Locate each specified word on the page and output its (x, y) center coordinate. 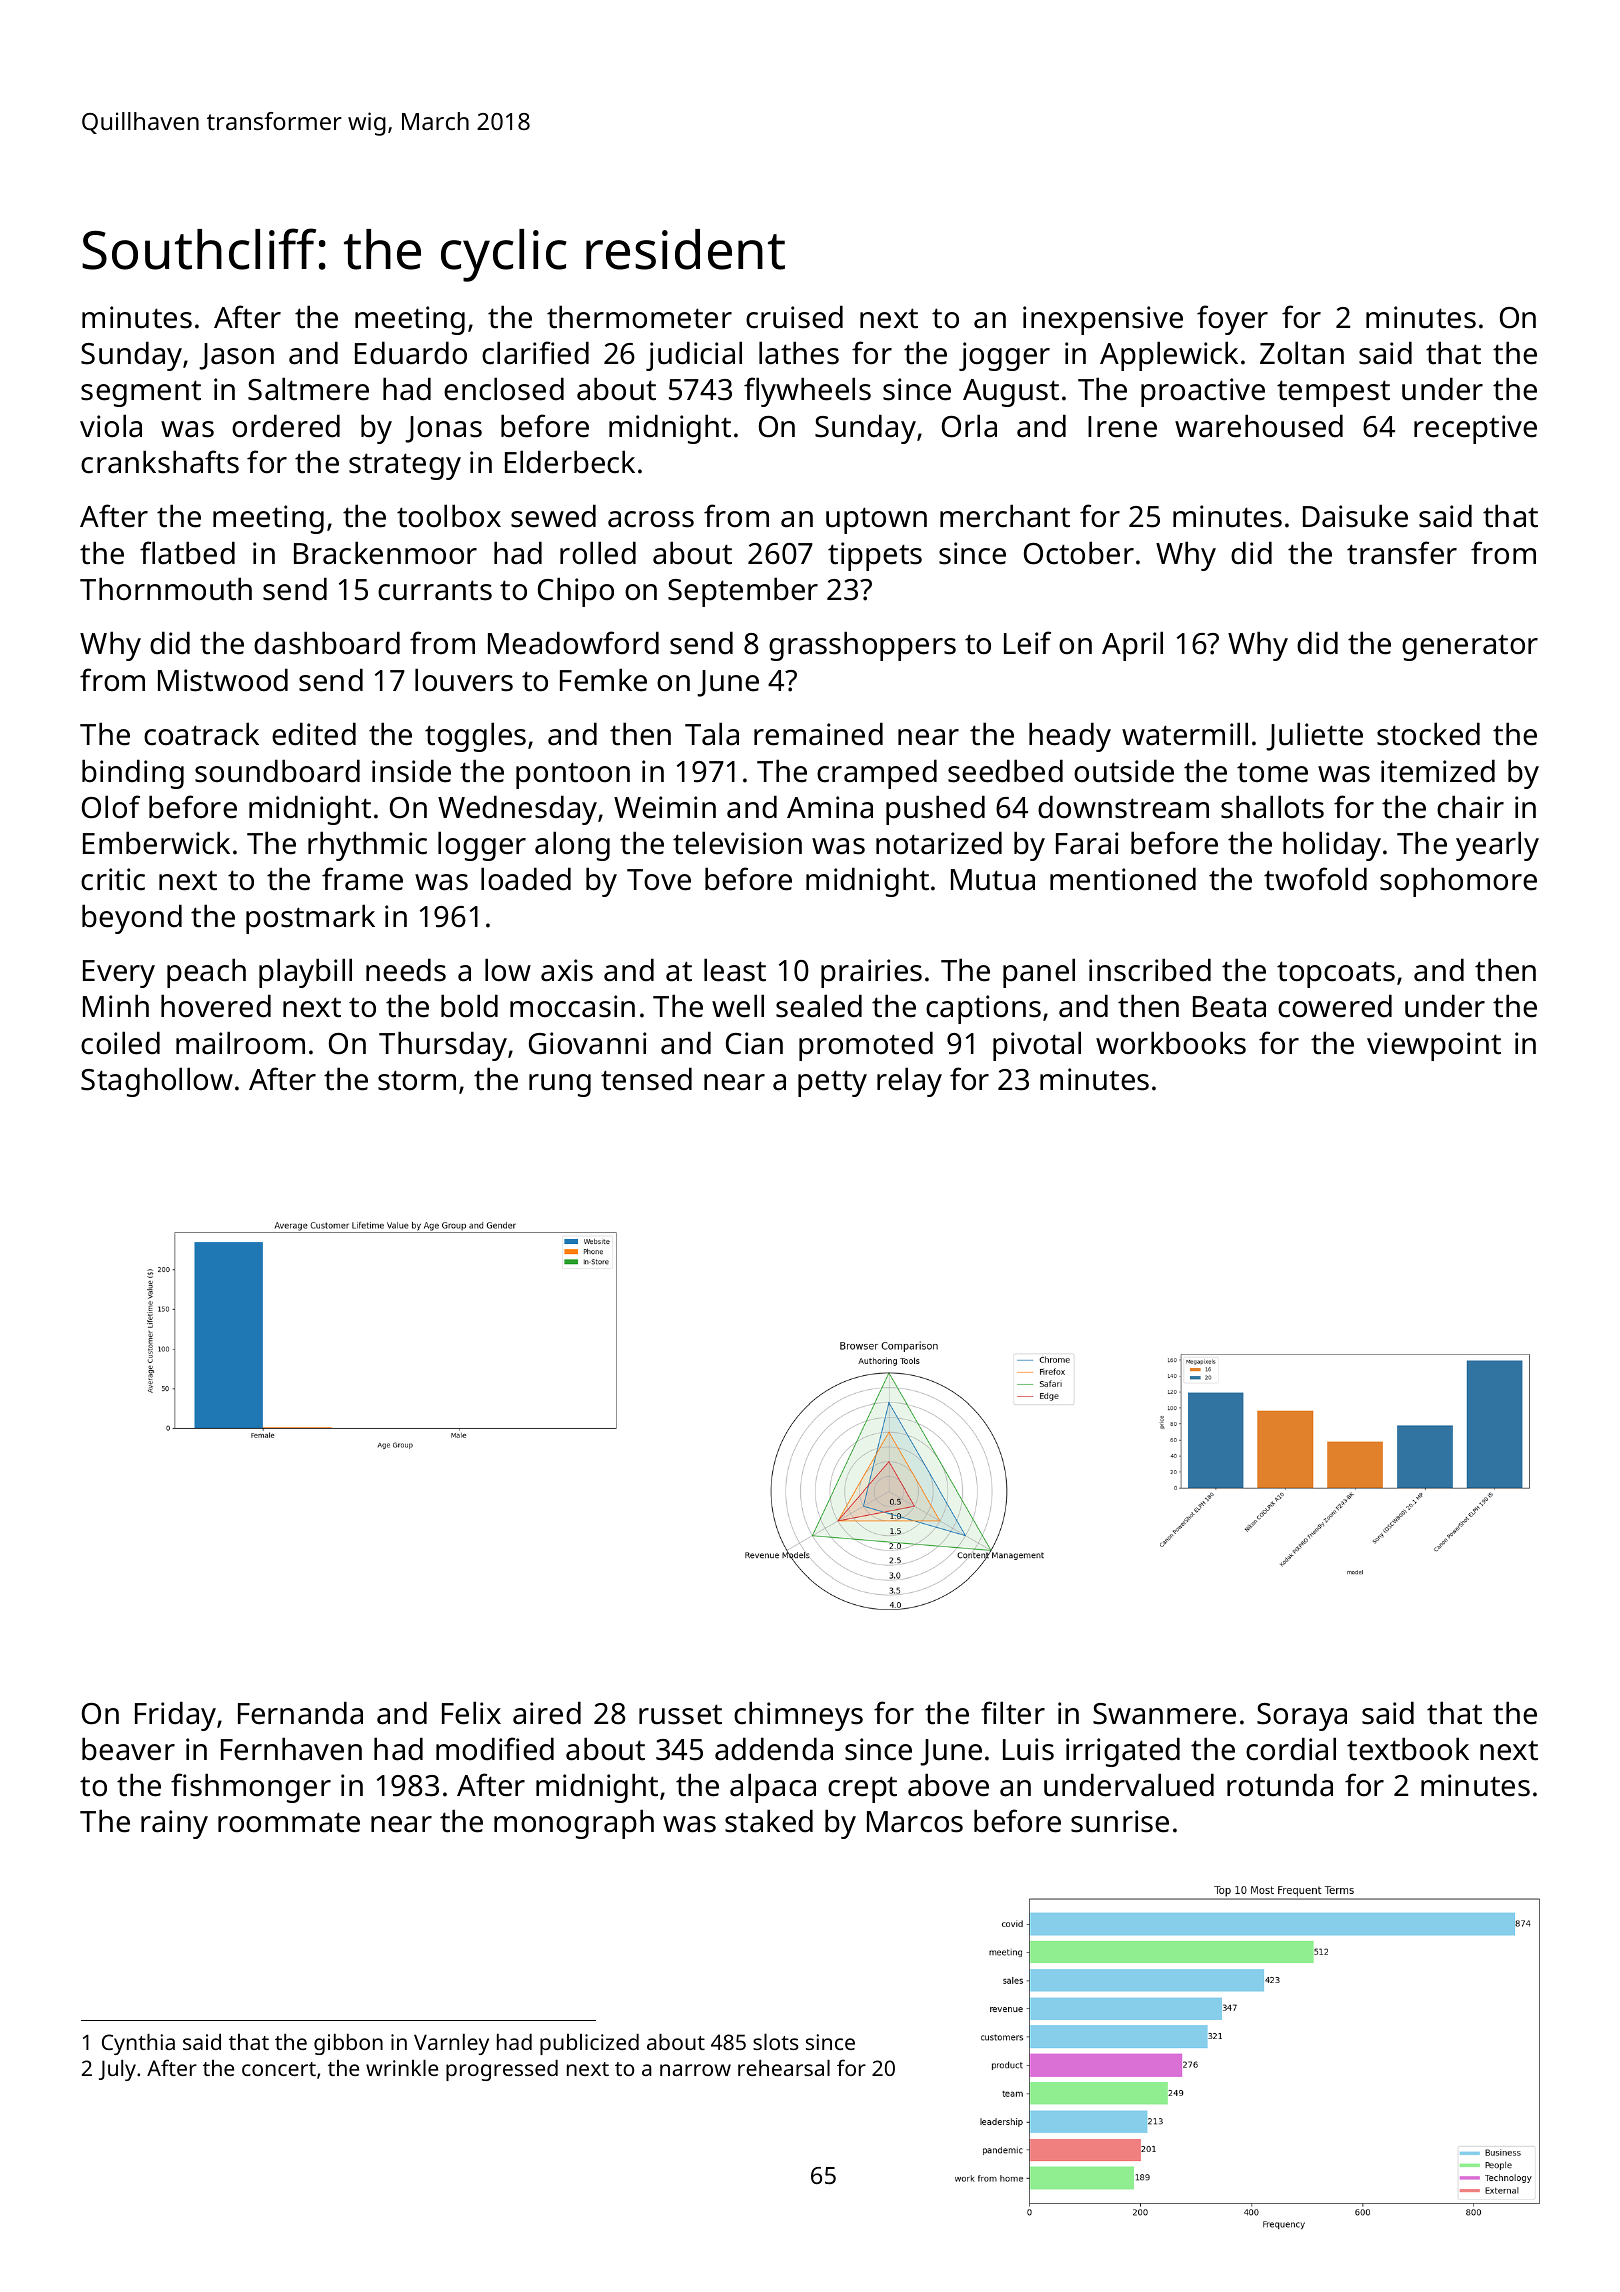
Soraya (1302, 1717)
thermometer (639, 317)
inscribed (1150, 970)
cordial (1291, 1749)
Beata (1229, 1007)
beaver (128, 1749)
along (572, 846)
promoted (866, 1046)
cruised (794, 317)
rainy (174, 1824)
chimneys (798, 1716)
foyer (1232, 320)
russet (680, 1714)
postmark (310, 919)
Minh (116, 1005)
